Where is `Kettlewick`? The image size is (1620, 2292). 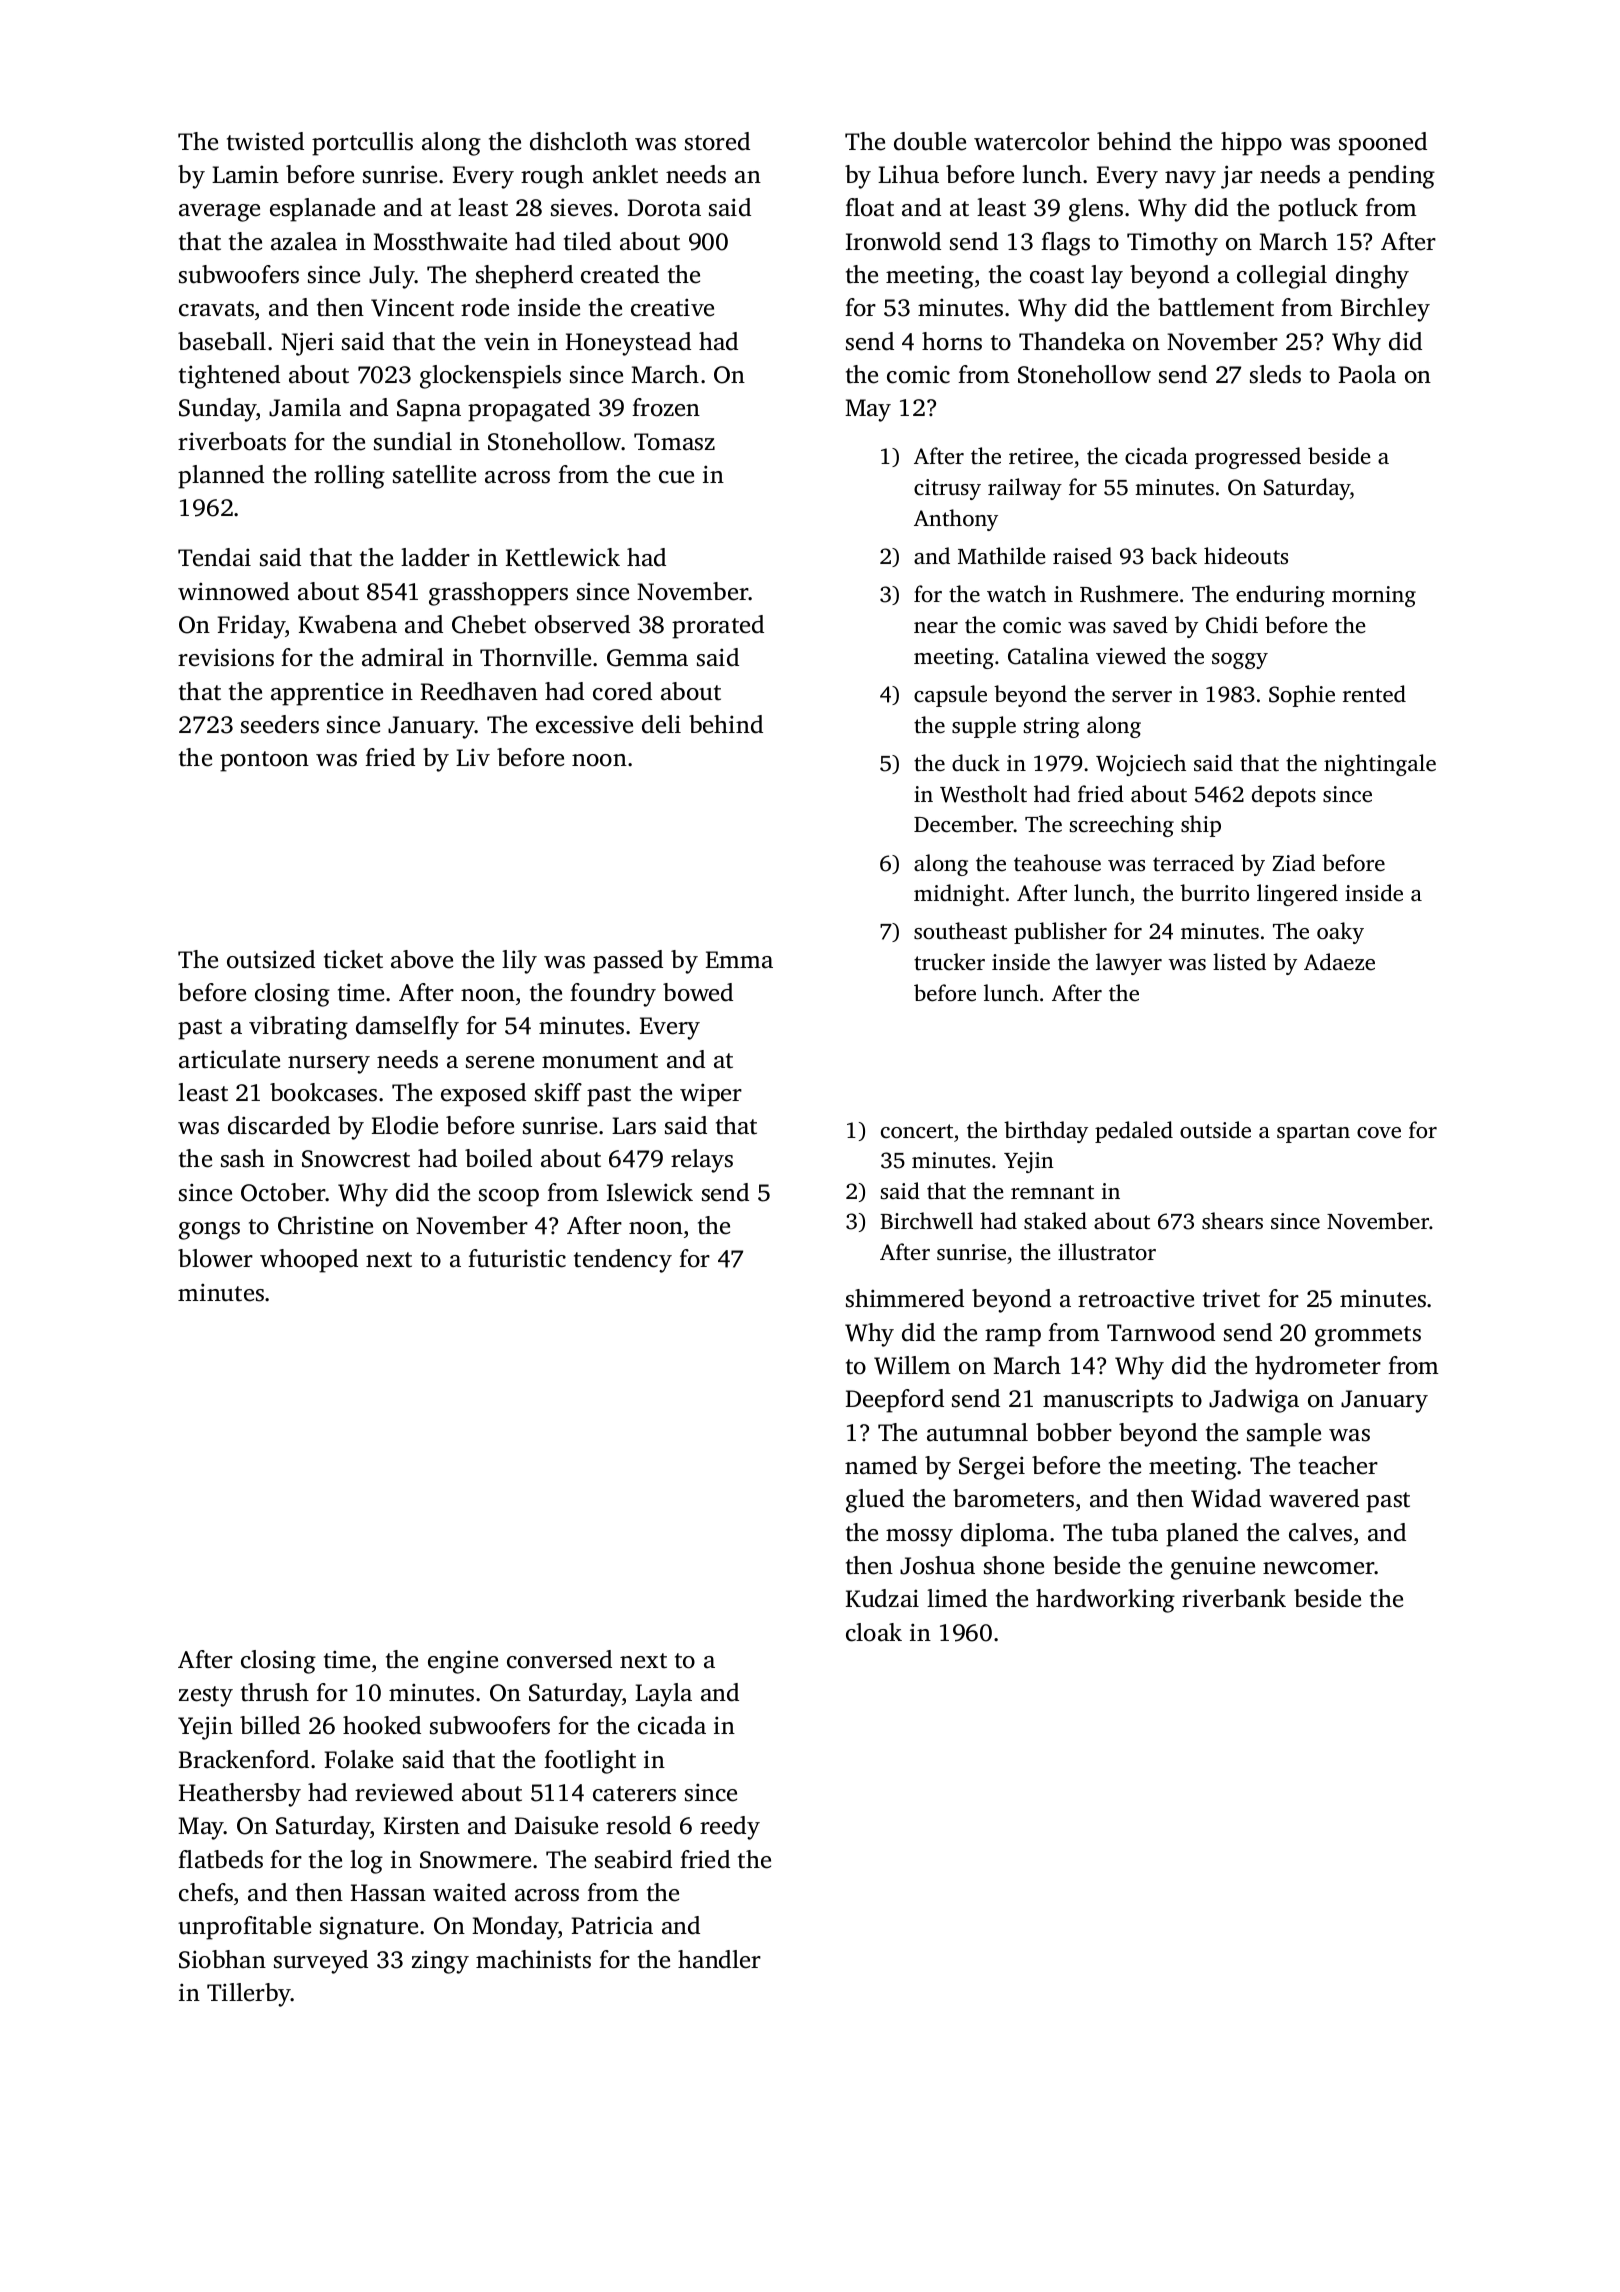
Kettlewick is located at coordinates (563, 557).
